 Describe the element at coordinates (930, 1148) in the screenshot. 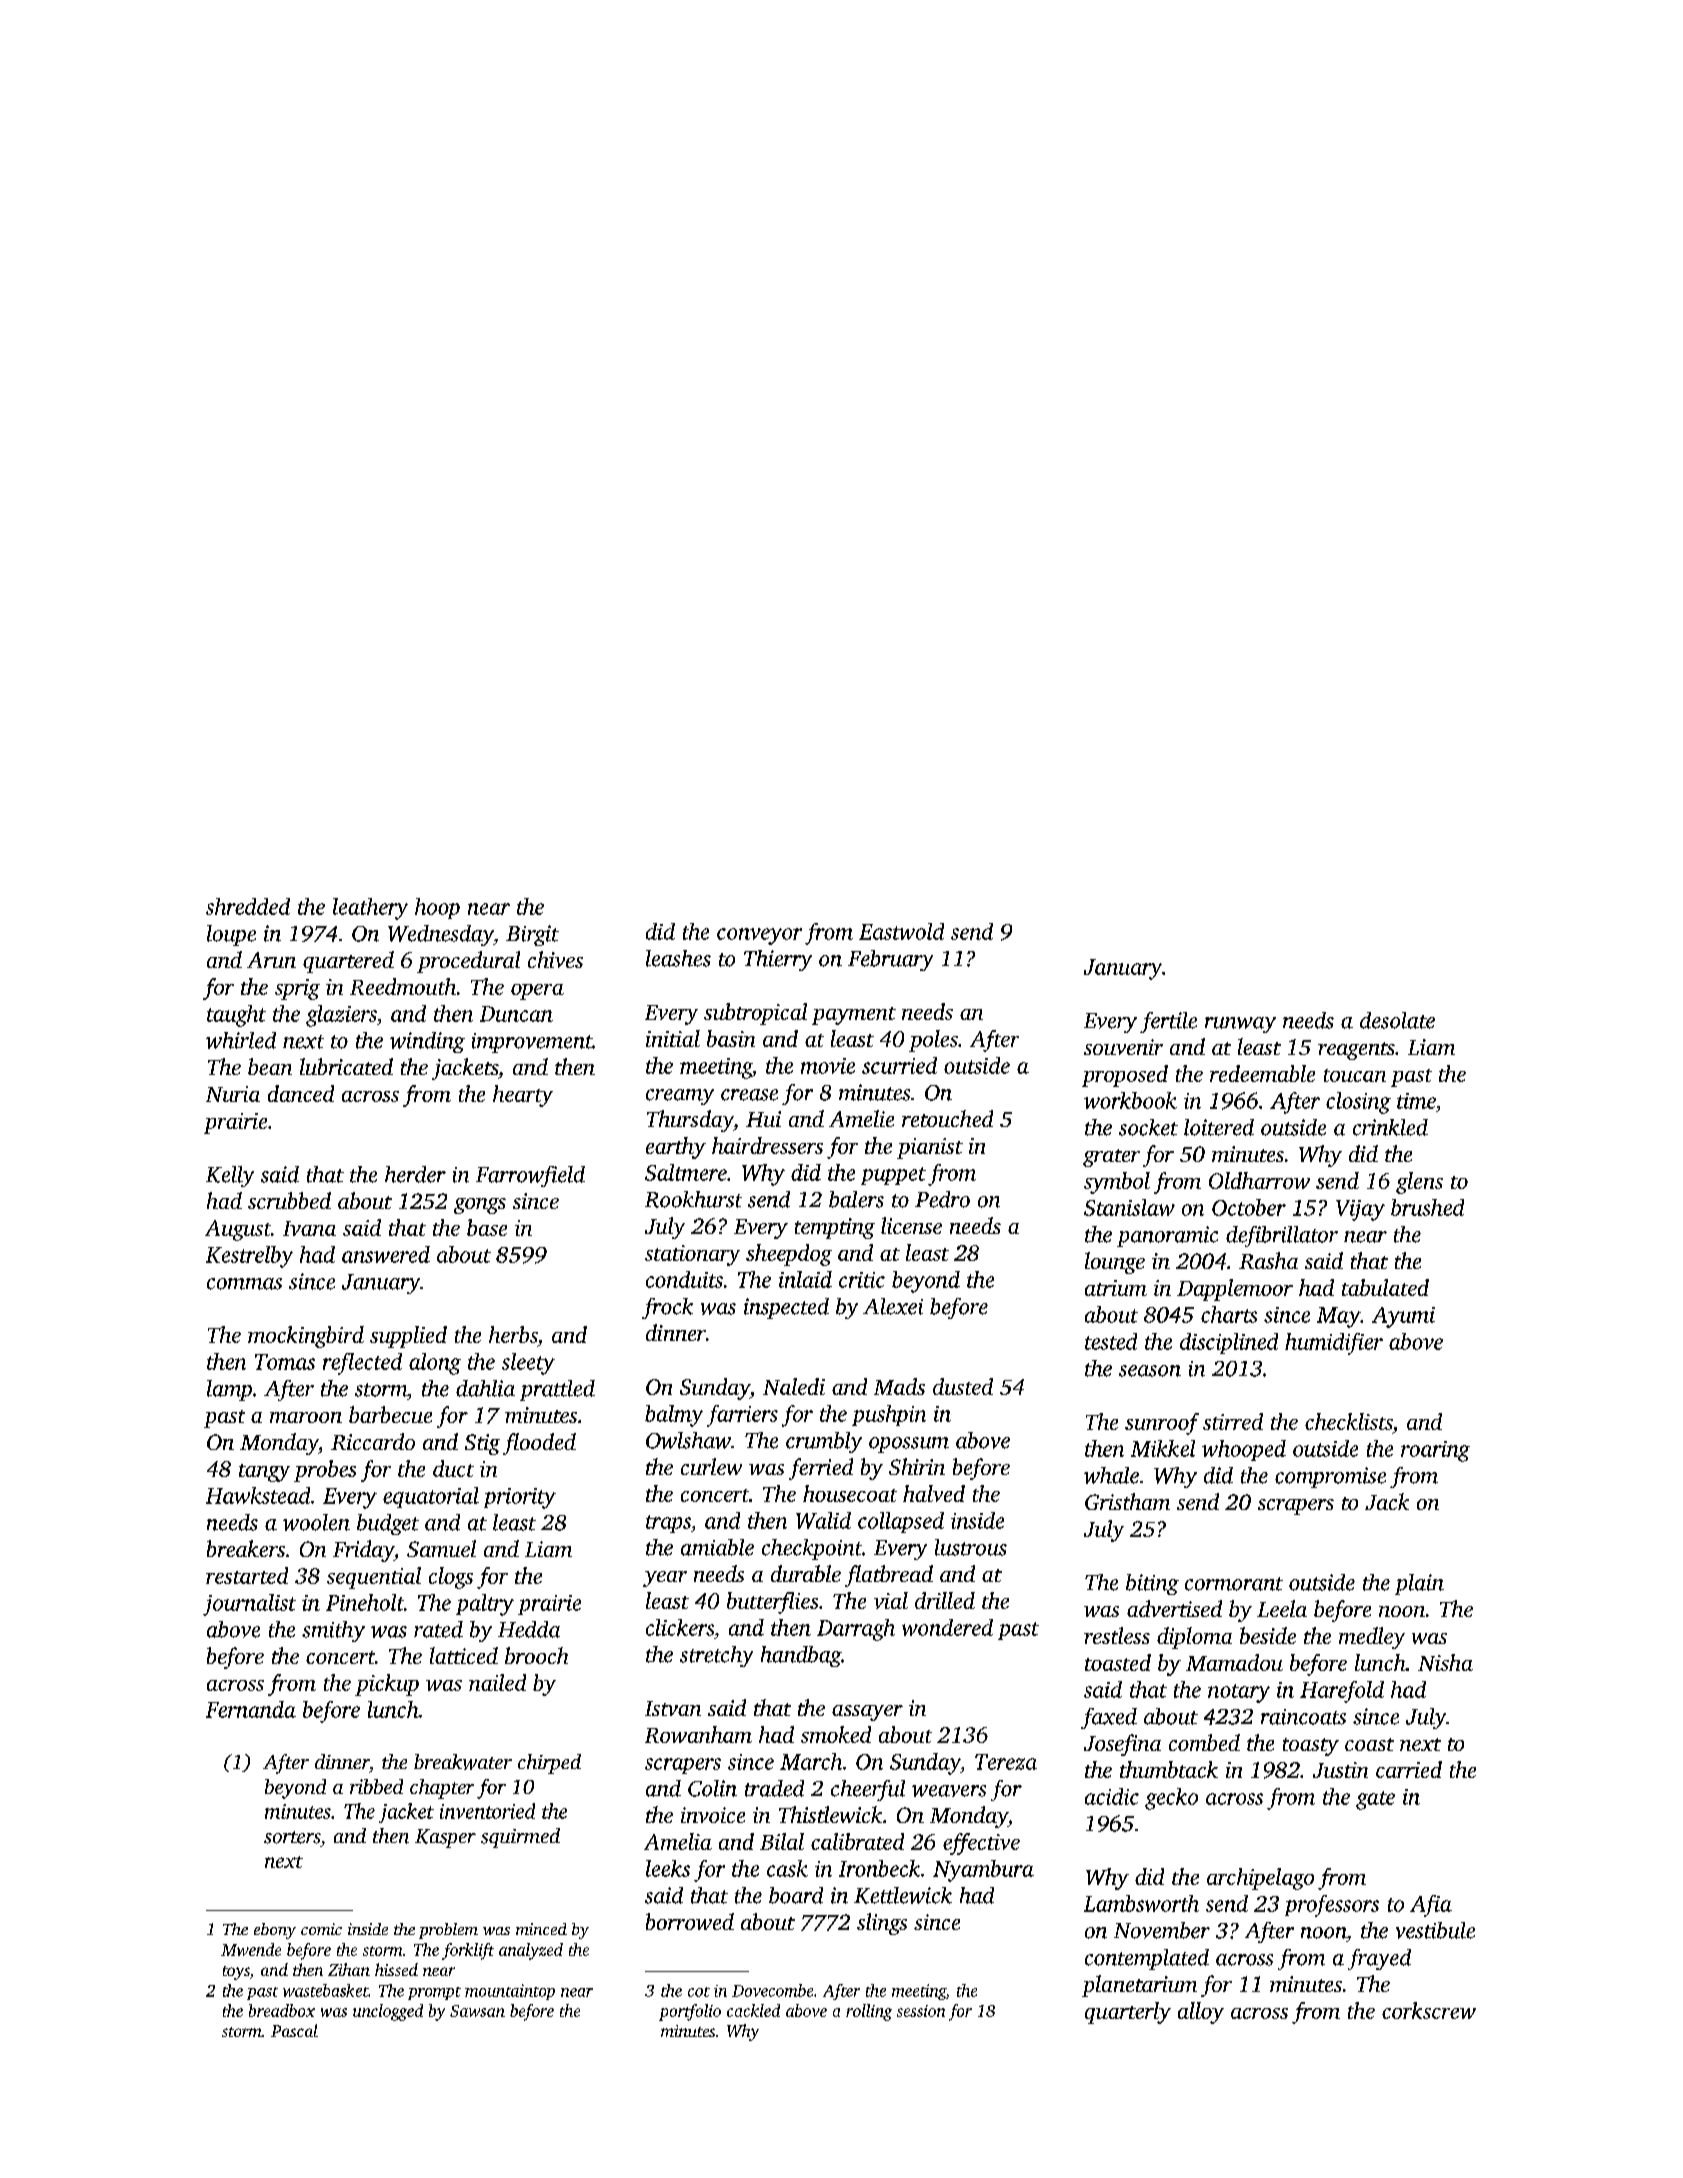

I see `pianist` at that location.
